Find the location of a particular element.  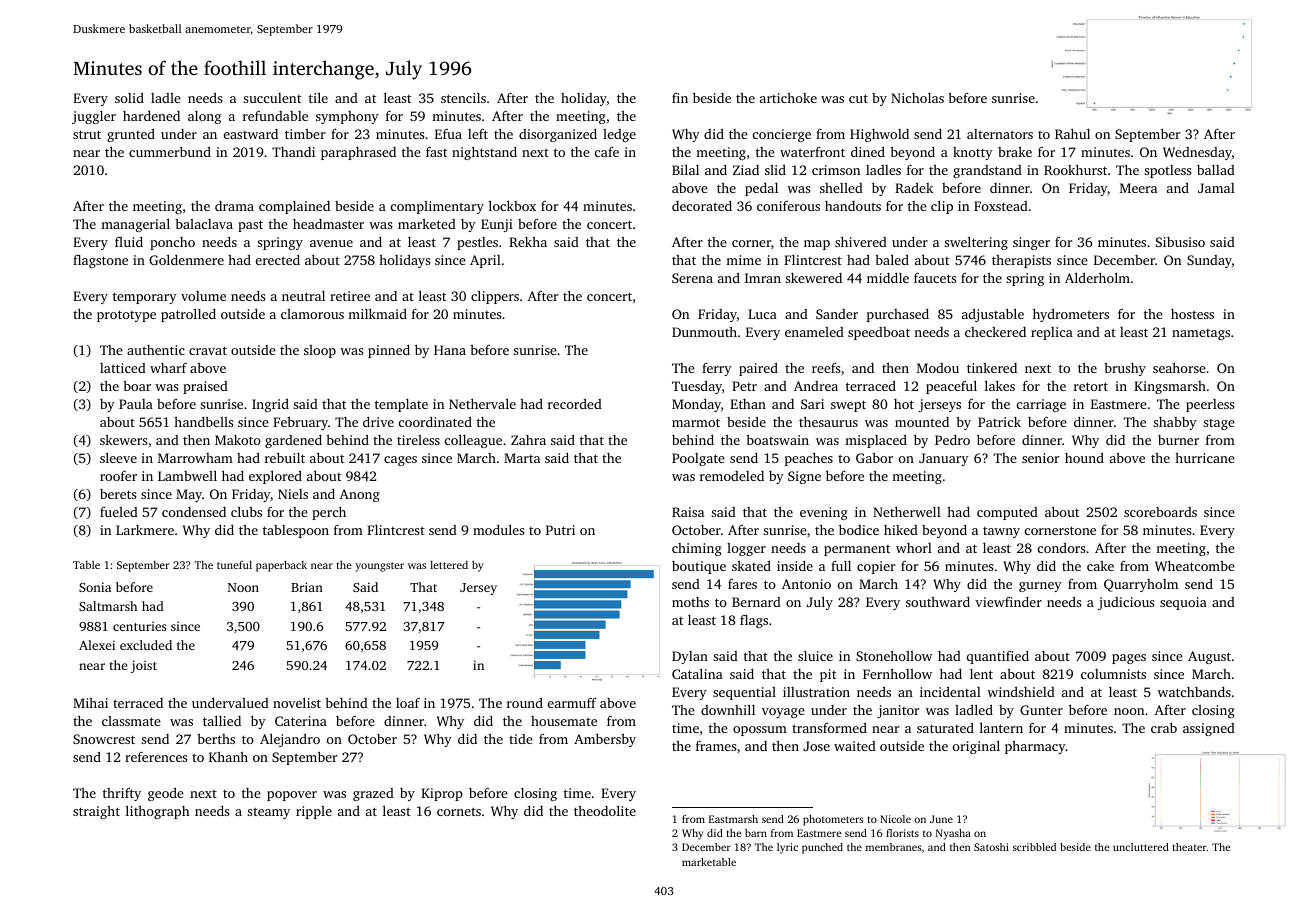

stencils is located at coordinates (463, 98).
